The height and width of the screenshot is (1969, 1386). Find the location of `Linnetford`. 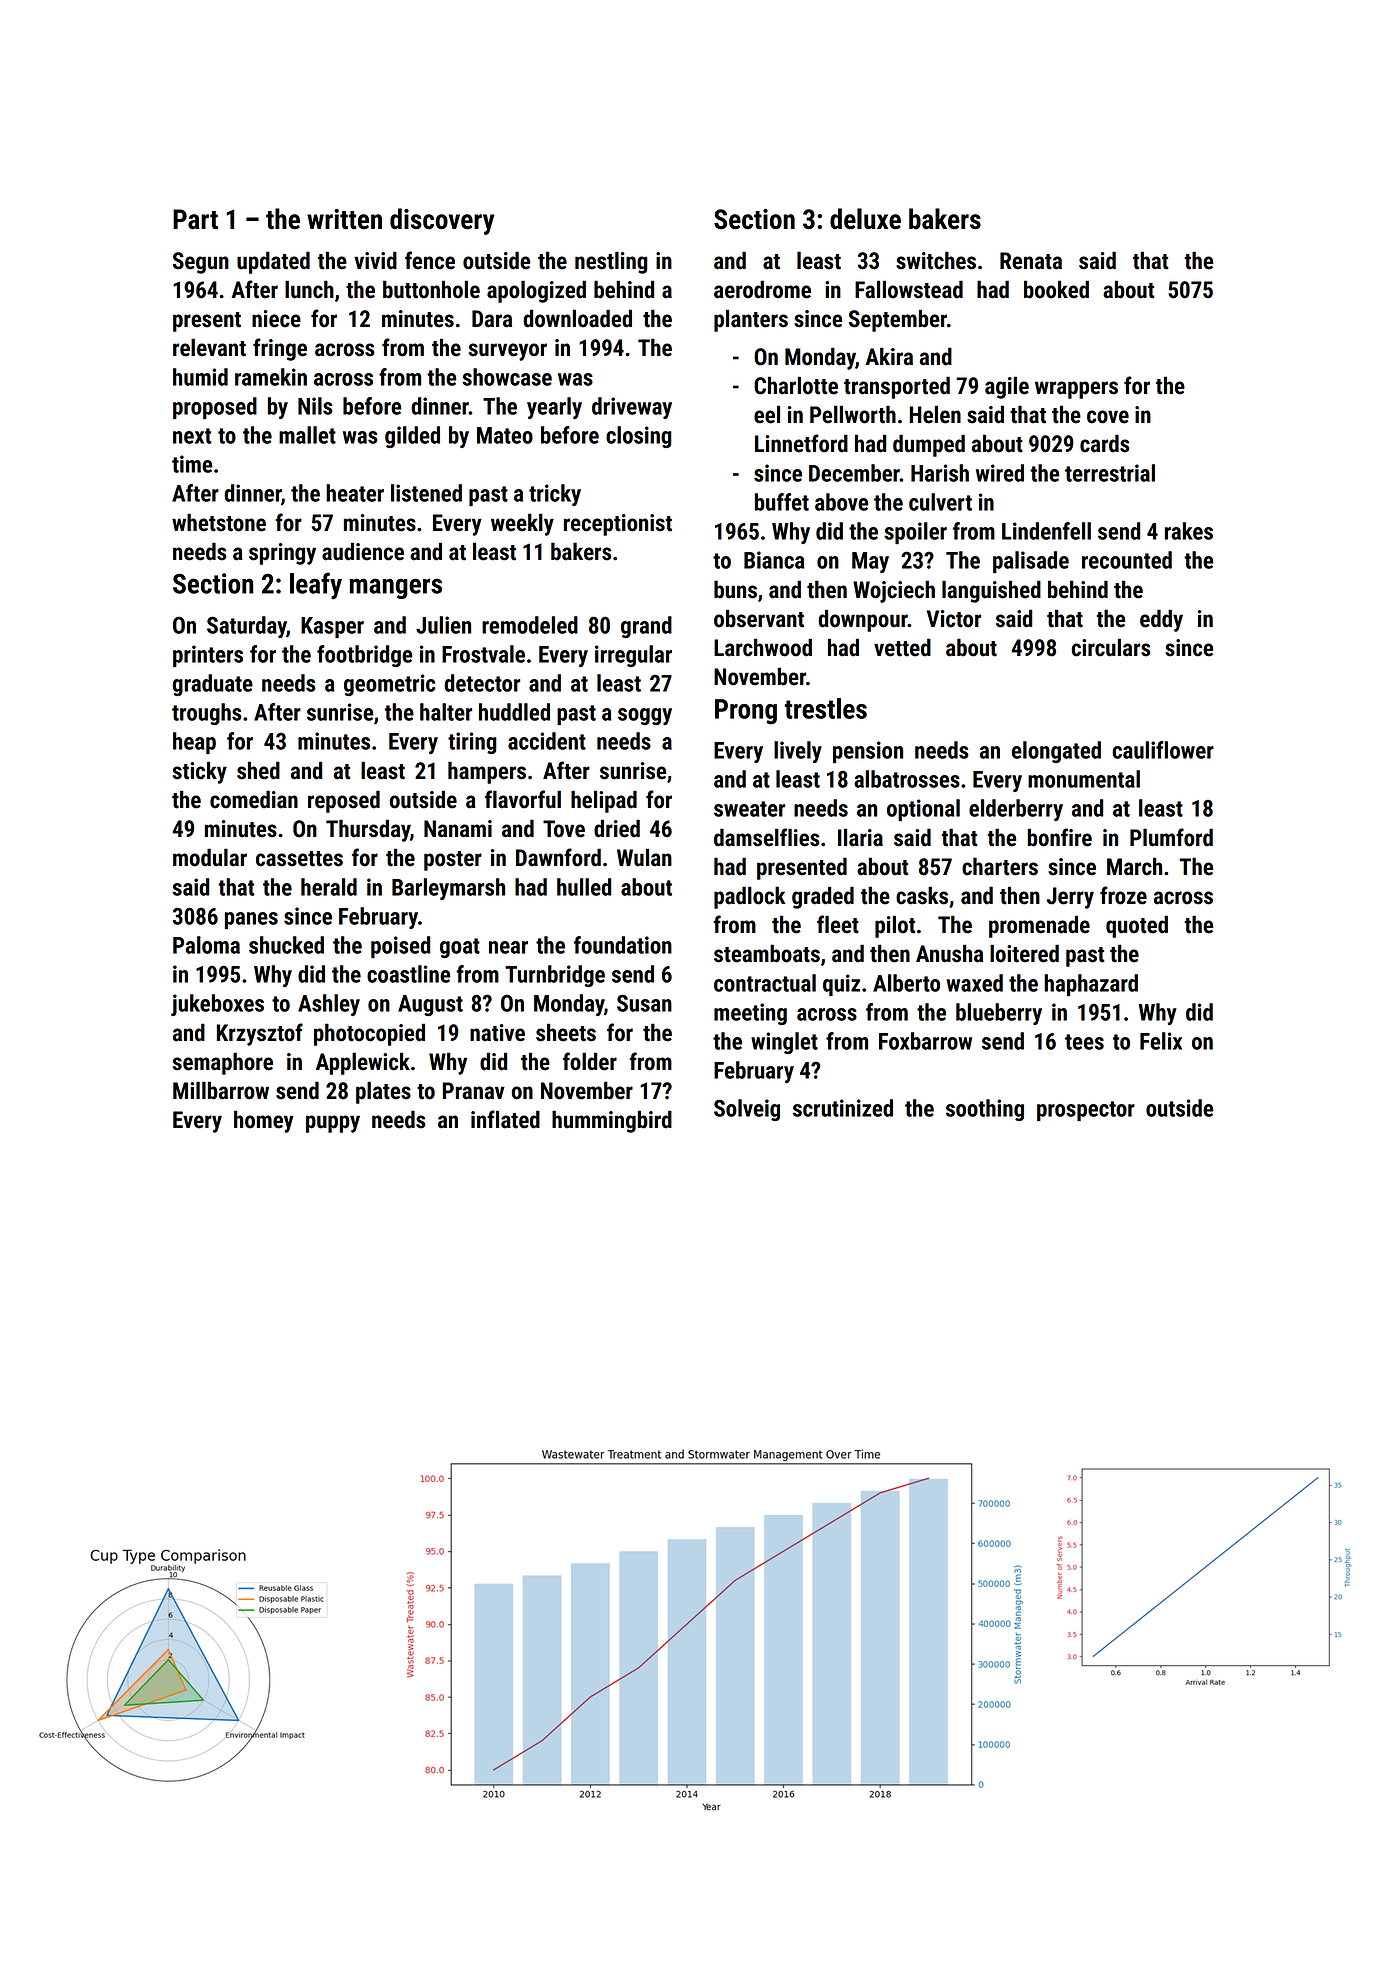

Linnetford is located at coordinates (801, 443).
